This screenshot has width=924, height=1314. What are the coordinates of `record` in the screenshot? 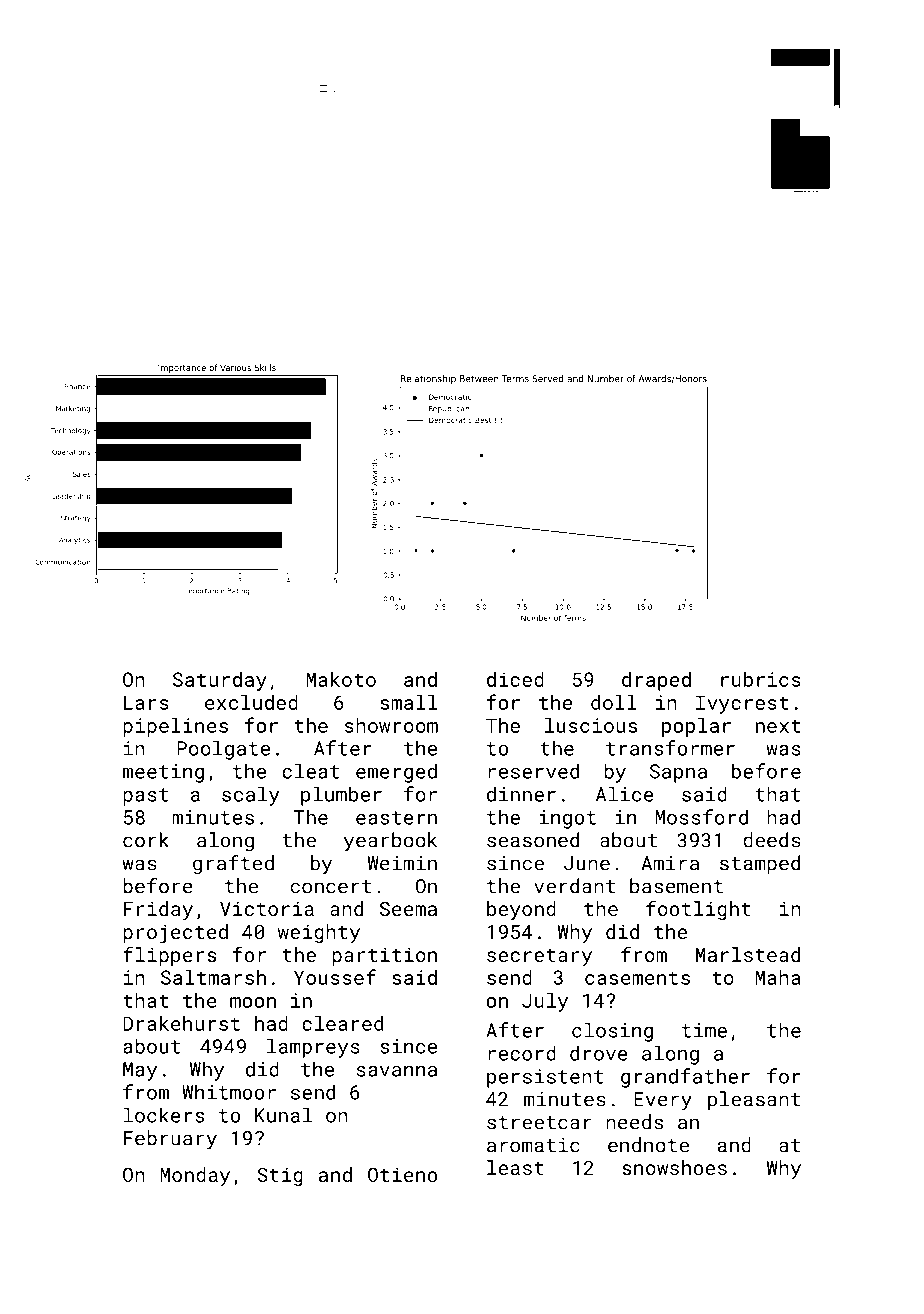 It's located at (522, 1053).
